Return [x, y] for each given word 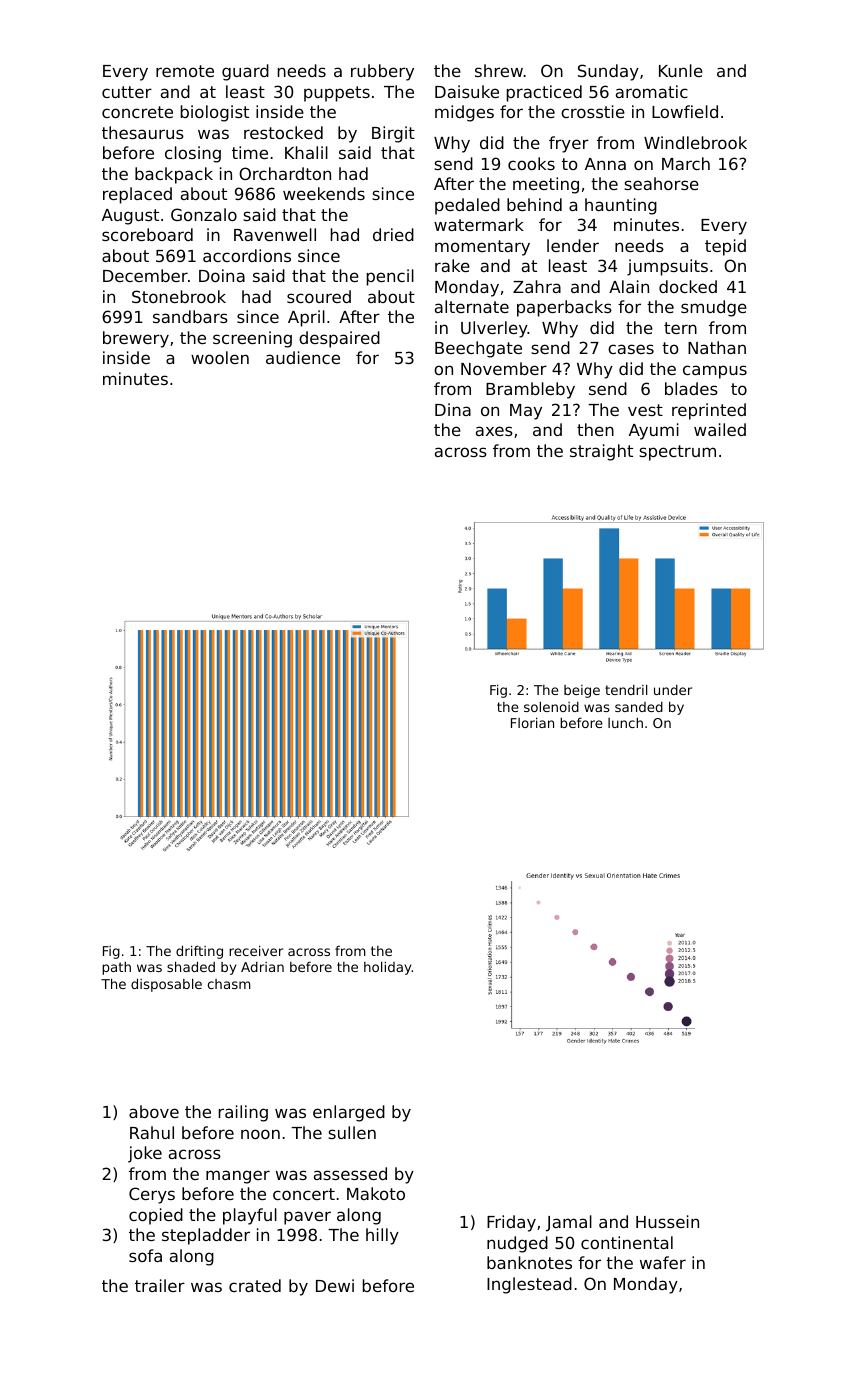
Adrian [262, 967]
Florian [532, 722]
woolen [220, 357]
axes [494, 431]
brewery [136, 339]
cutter [127, 92]
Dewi [335, 1285]
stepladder [206, 1236]
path [116, 968]
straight [601, 452]
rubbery [382, 72]
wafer [663, 1262]
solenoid [551, 706]
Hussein [667, 1221]
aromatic [652, 91]
